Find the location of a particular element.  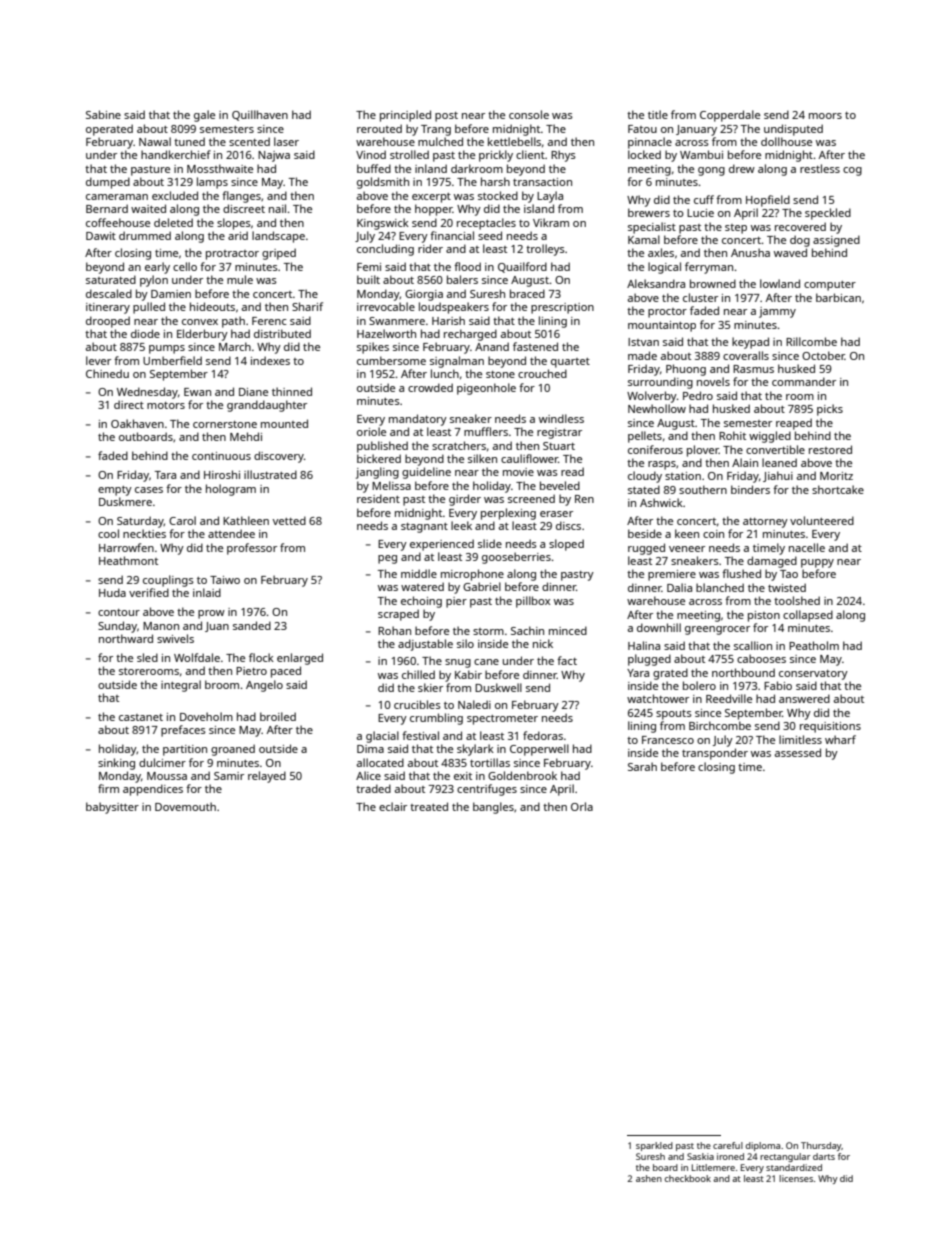

Saskia is located at coordinates (700, 1156).
